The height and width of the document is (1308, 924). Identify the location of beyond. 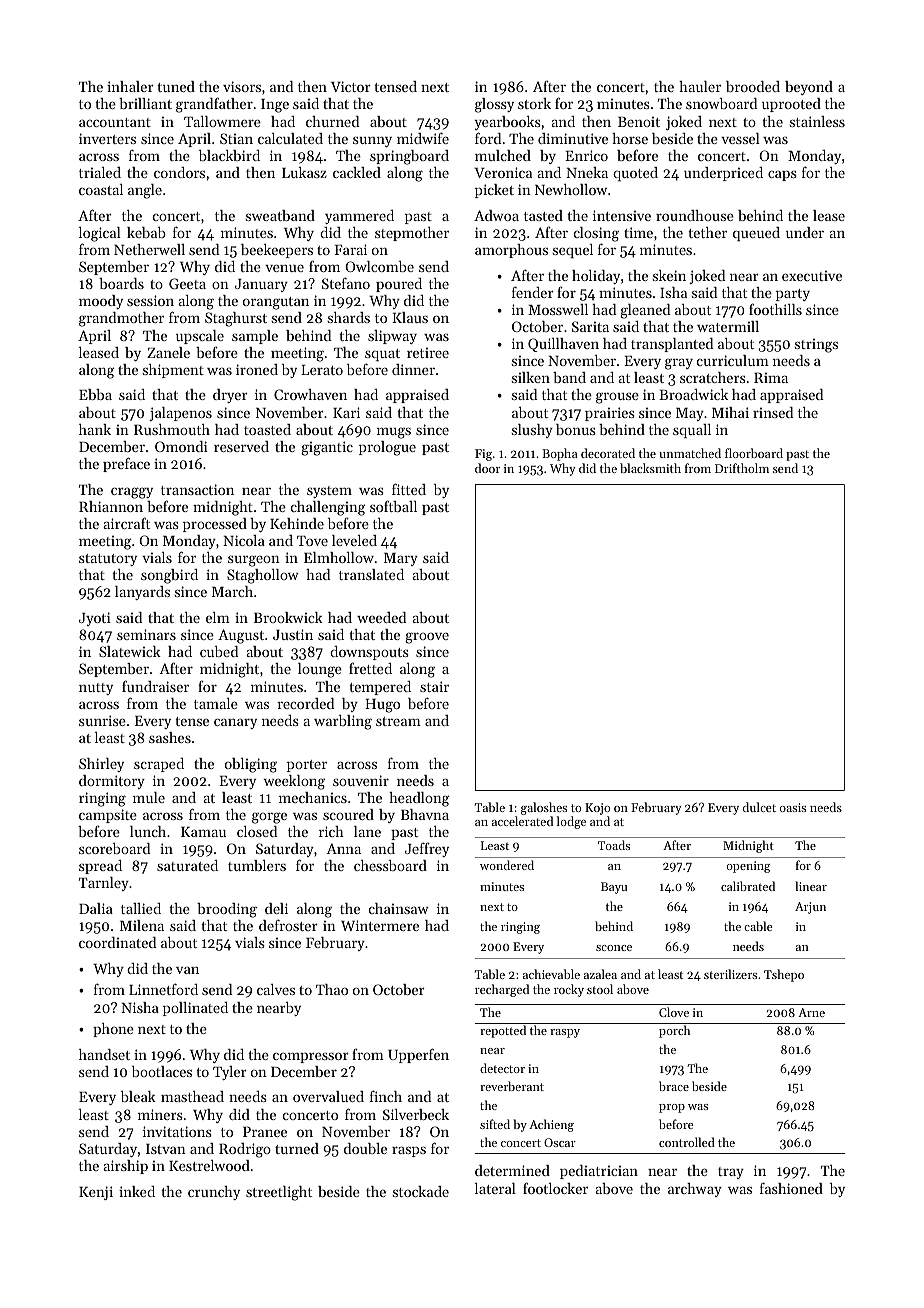
(809, 88).
